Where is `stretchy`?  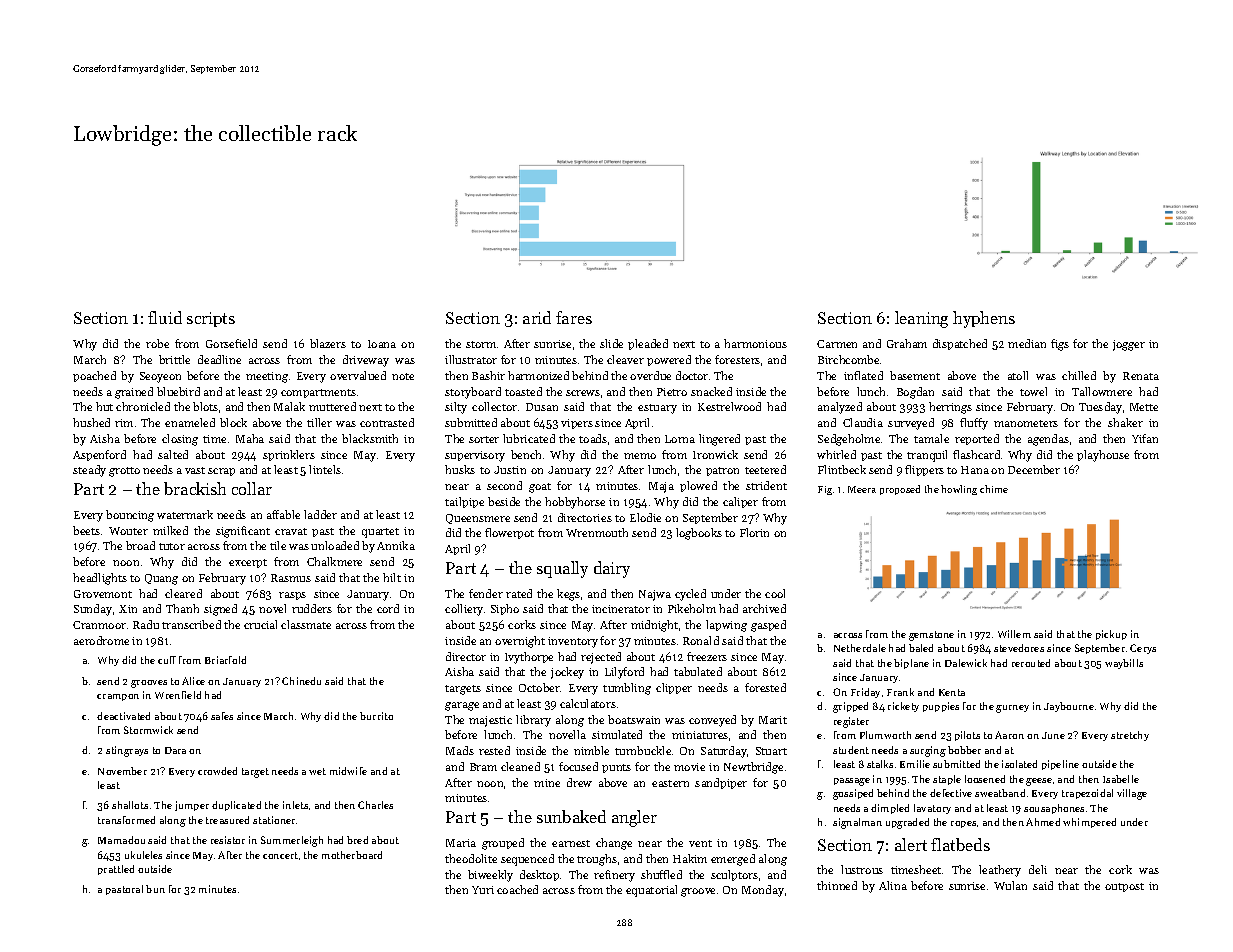
stretchy is located at coordinates (1130, 736).
